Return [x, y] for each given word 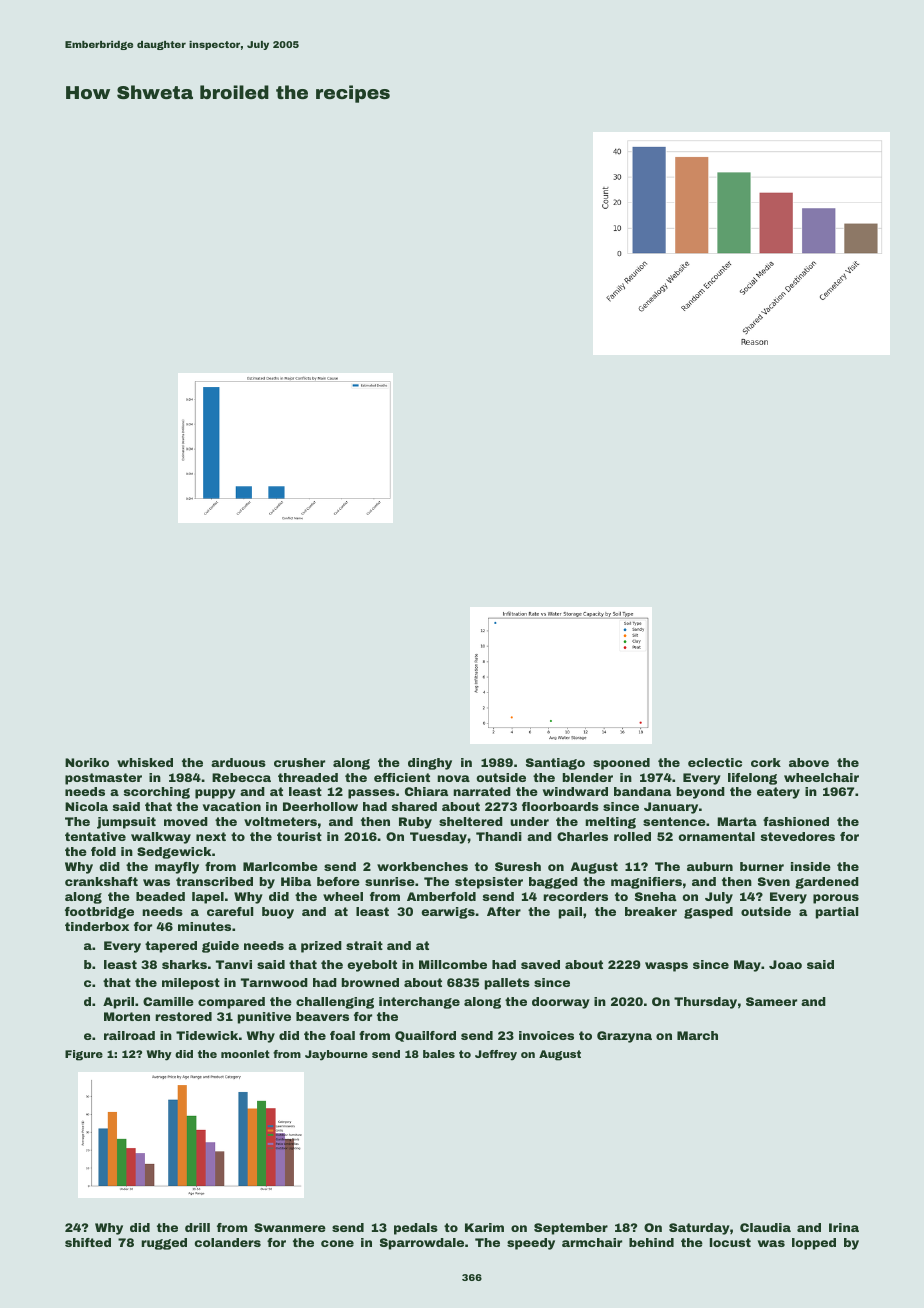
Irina [844, 1227]
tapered [171, 947]
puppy [215, 794]
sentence [674, 821]
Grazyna [624, 1037]
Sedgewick [174, 853]
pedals [416, 1229]
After [504, 911]
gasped [708, 913]
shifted [88, 1242]
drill [197, 1227]
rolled [632, 836]
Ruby [415, 823]
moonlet [245, 1054]
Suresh [518, 866]
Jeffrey [496, 1055]
